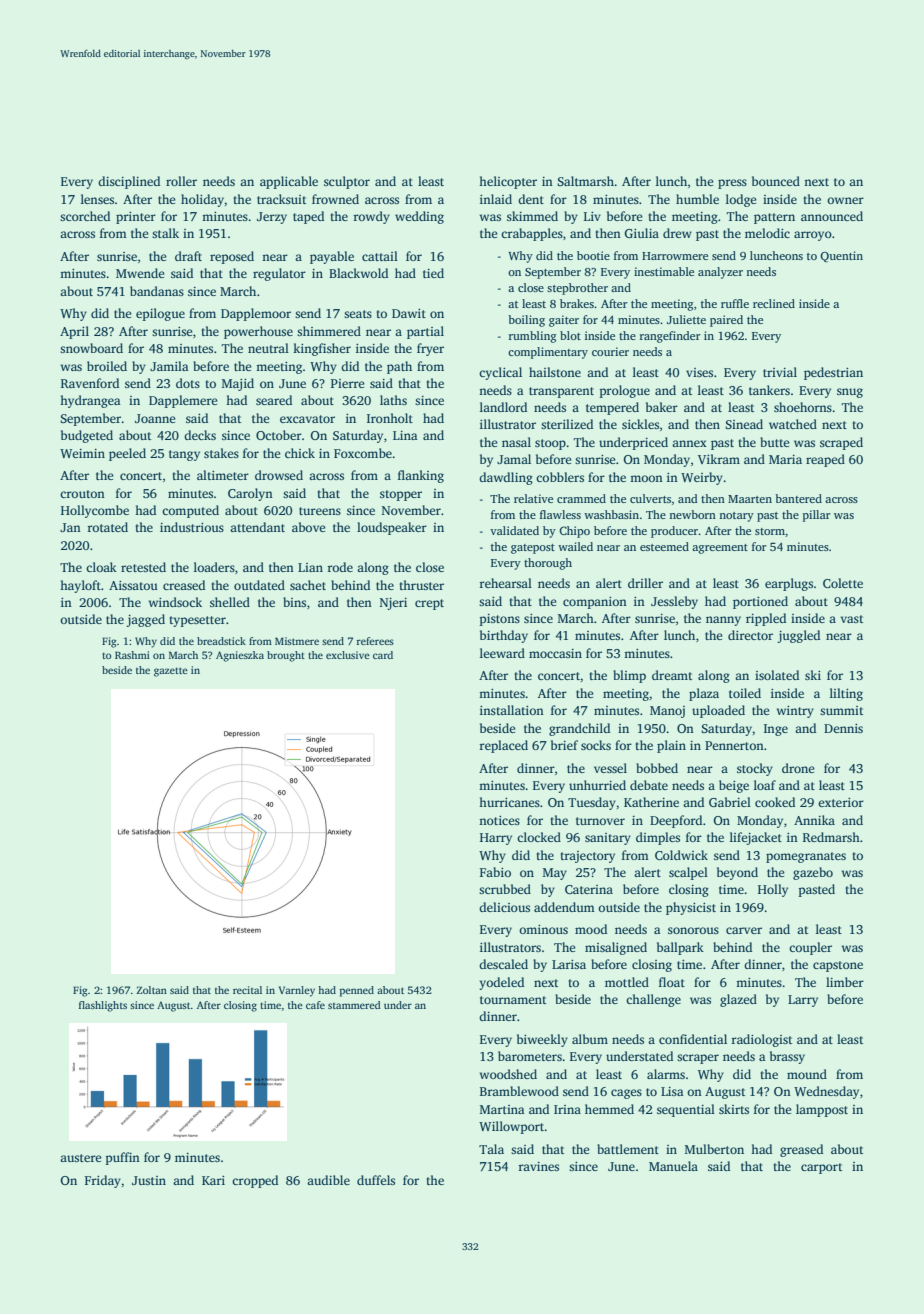  I want to click on card, so click(383, 655).
